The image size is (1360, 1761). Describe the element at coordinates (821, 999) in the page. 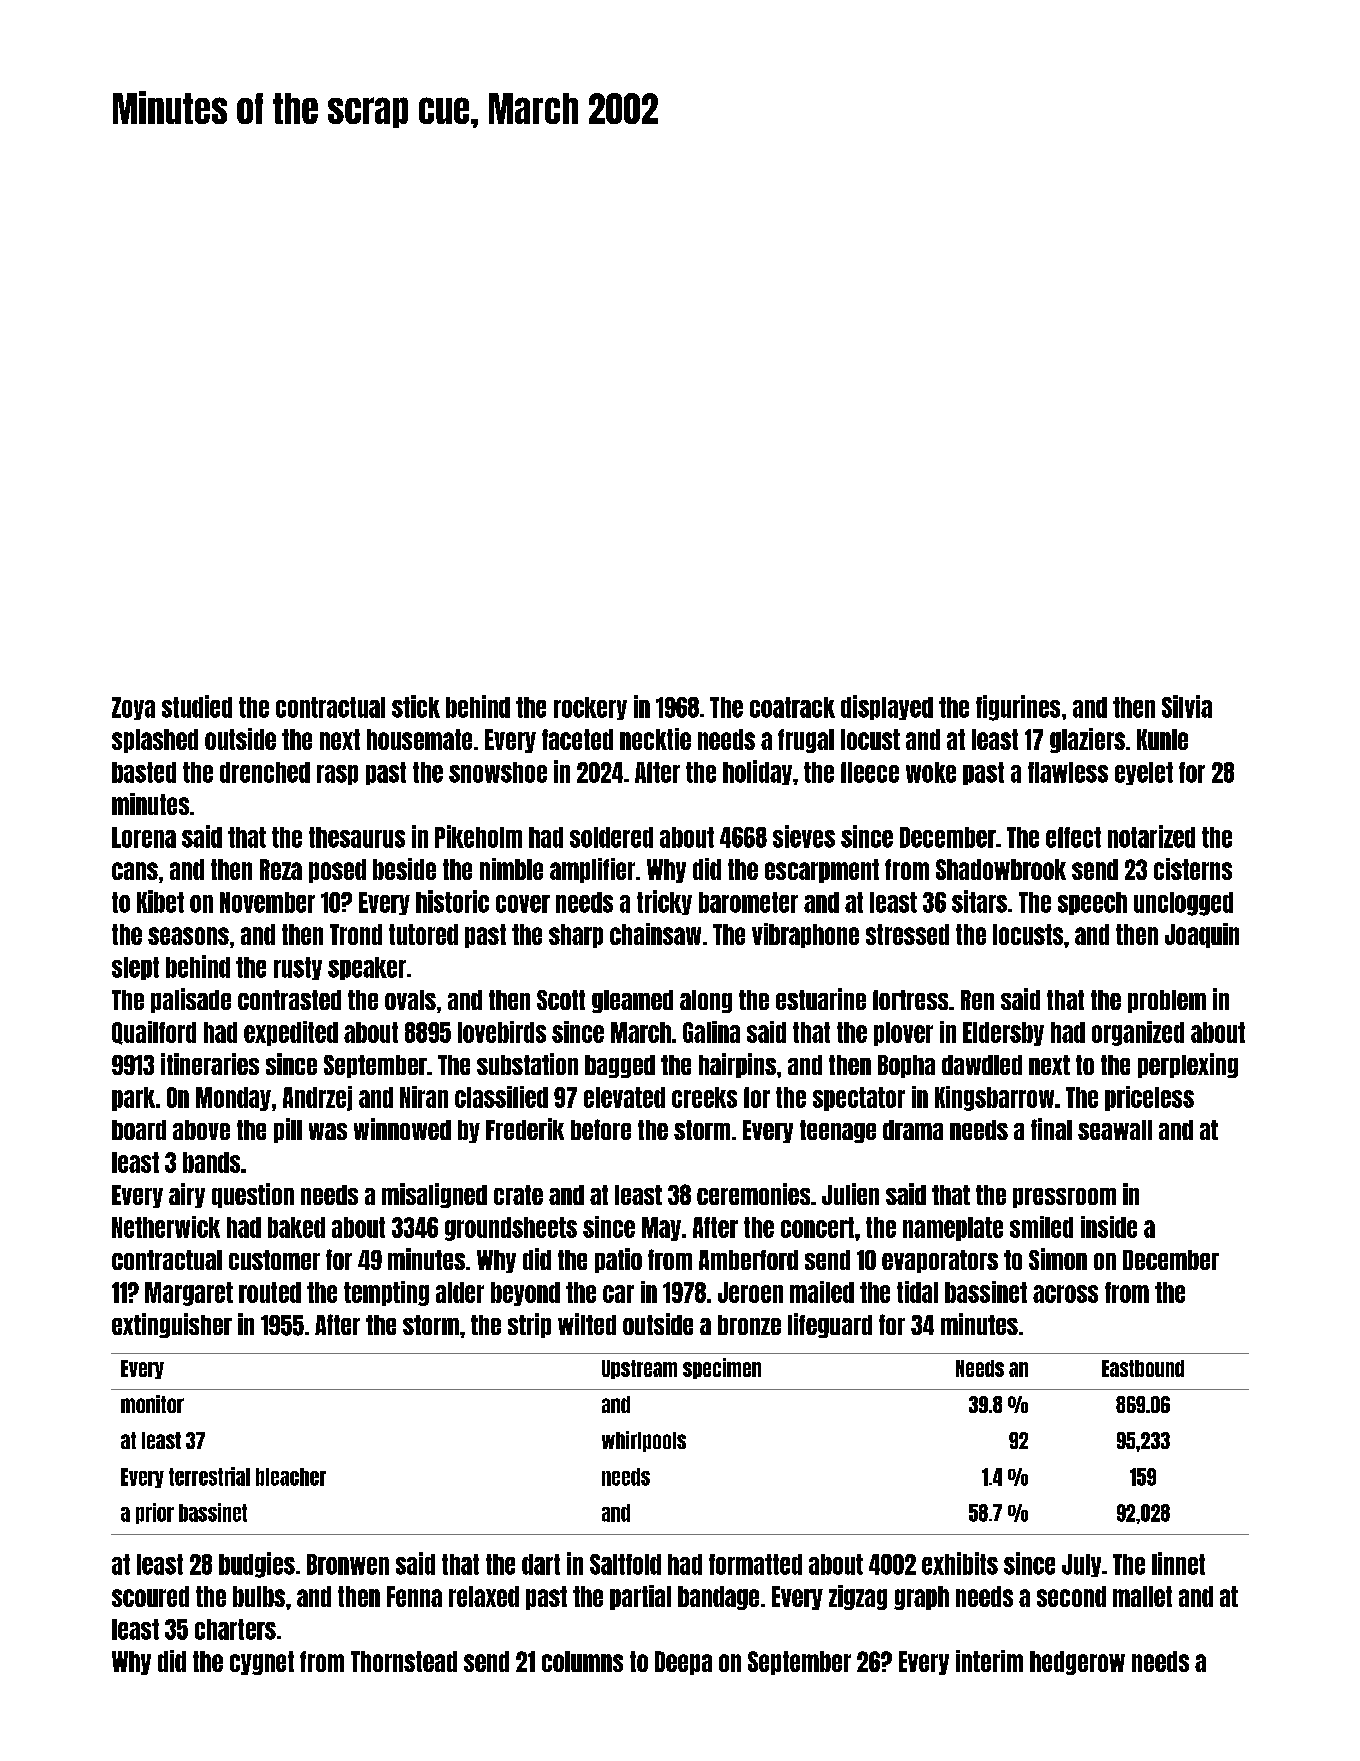

I see `estuarine` at that location.
